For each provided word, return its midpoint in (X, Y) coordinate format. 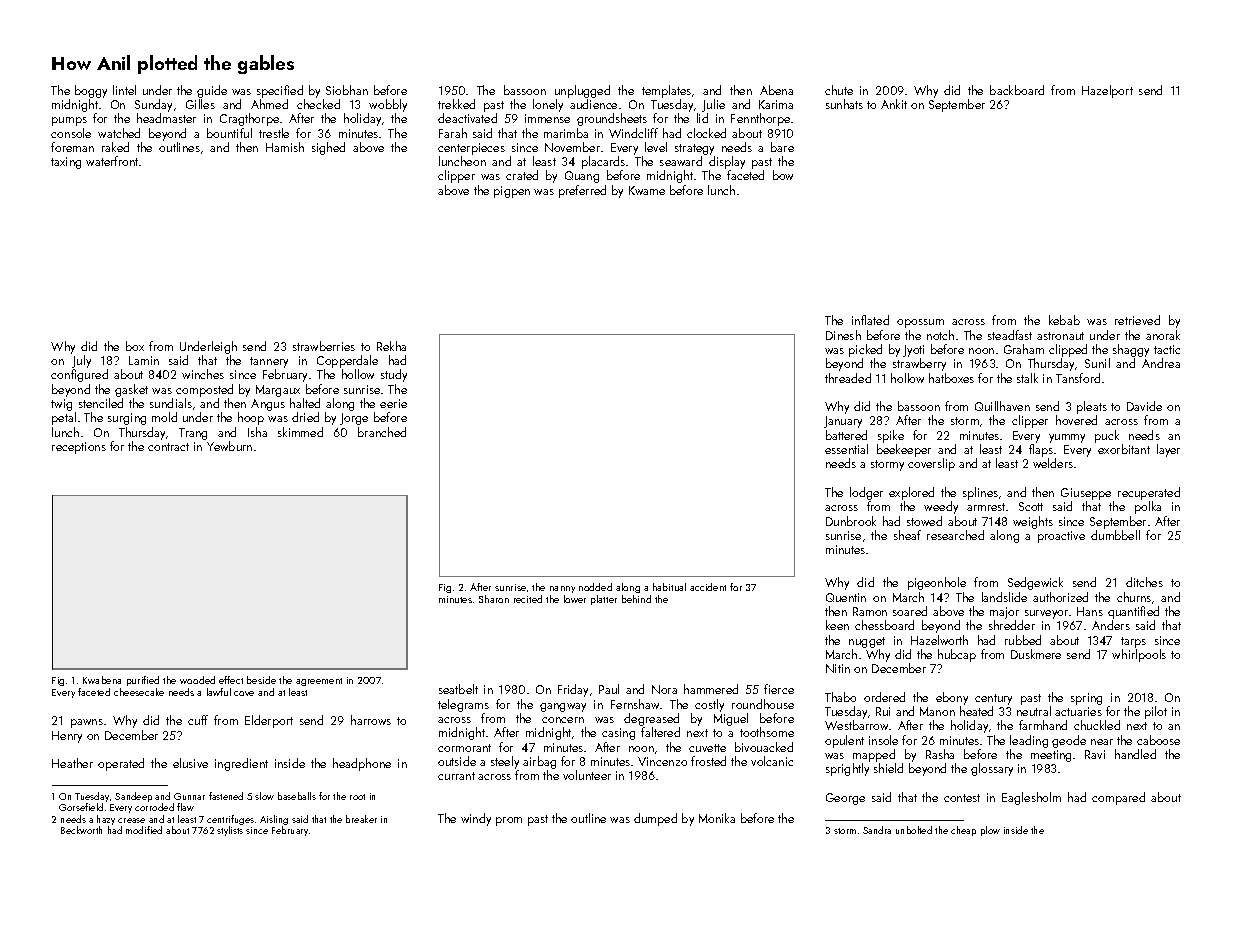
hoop (251, 418)
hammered (711, 689)
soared (910, 611)
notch (940, 335)
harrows (371, 720)
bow (783, 175)
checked (318, 104)
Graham (1024, 349)
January (843, 422)
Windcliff (633, 133)
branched (382, 432)
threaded (848, 378)
